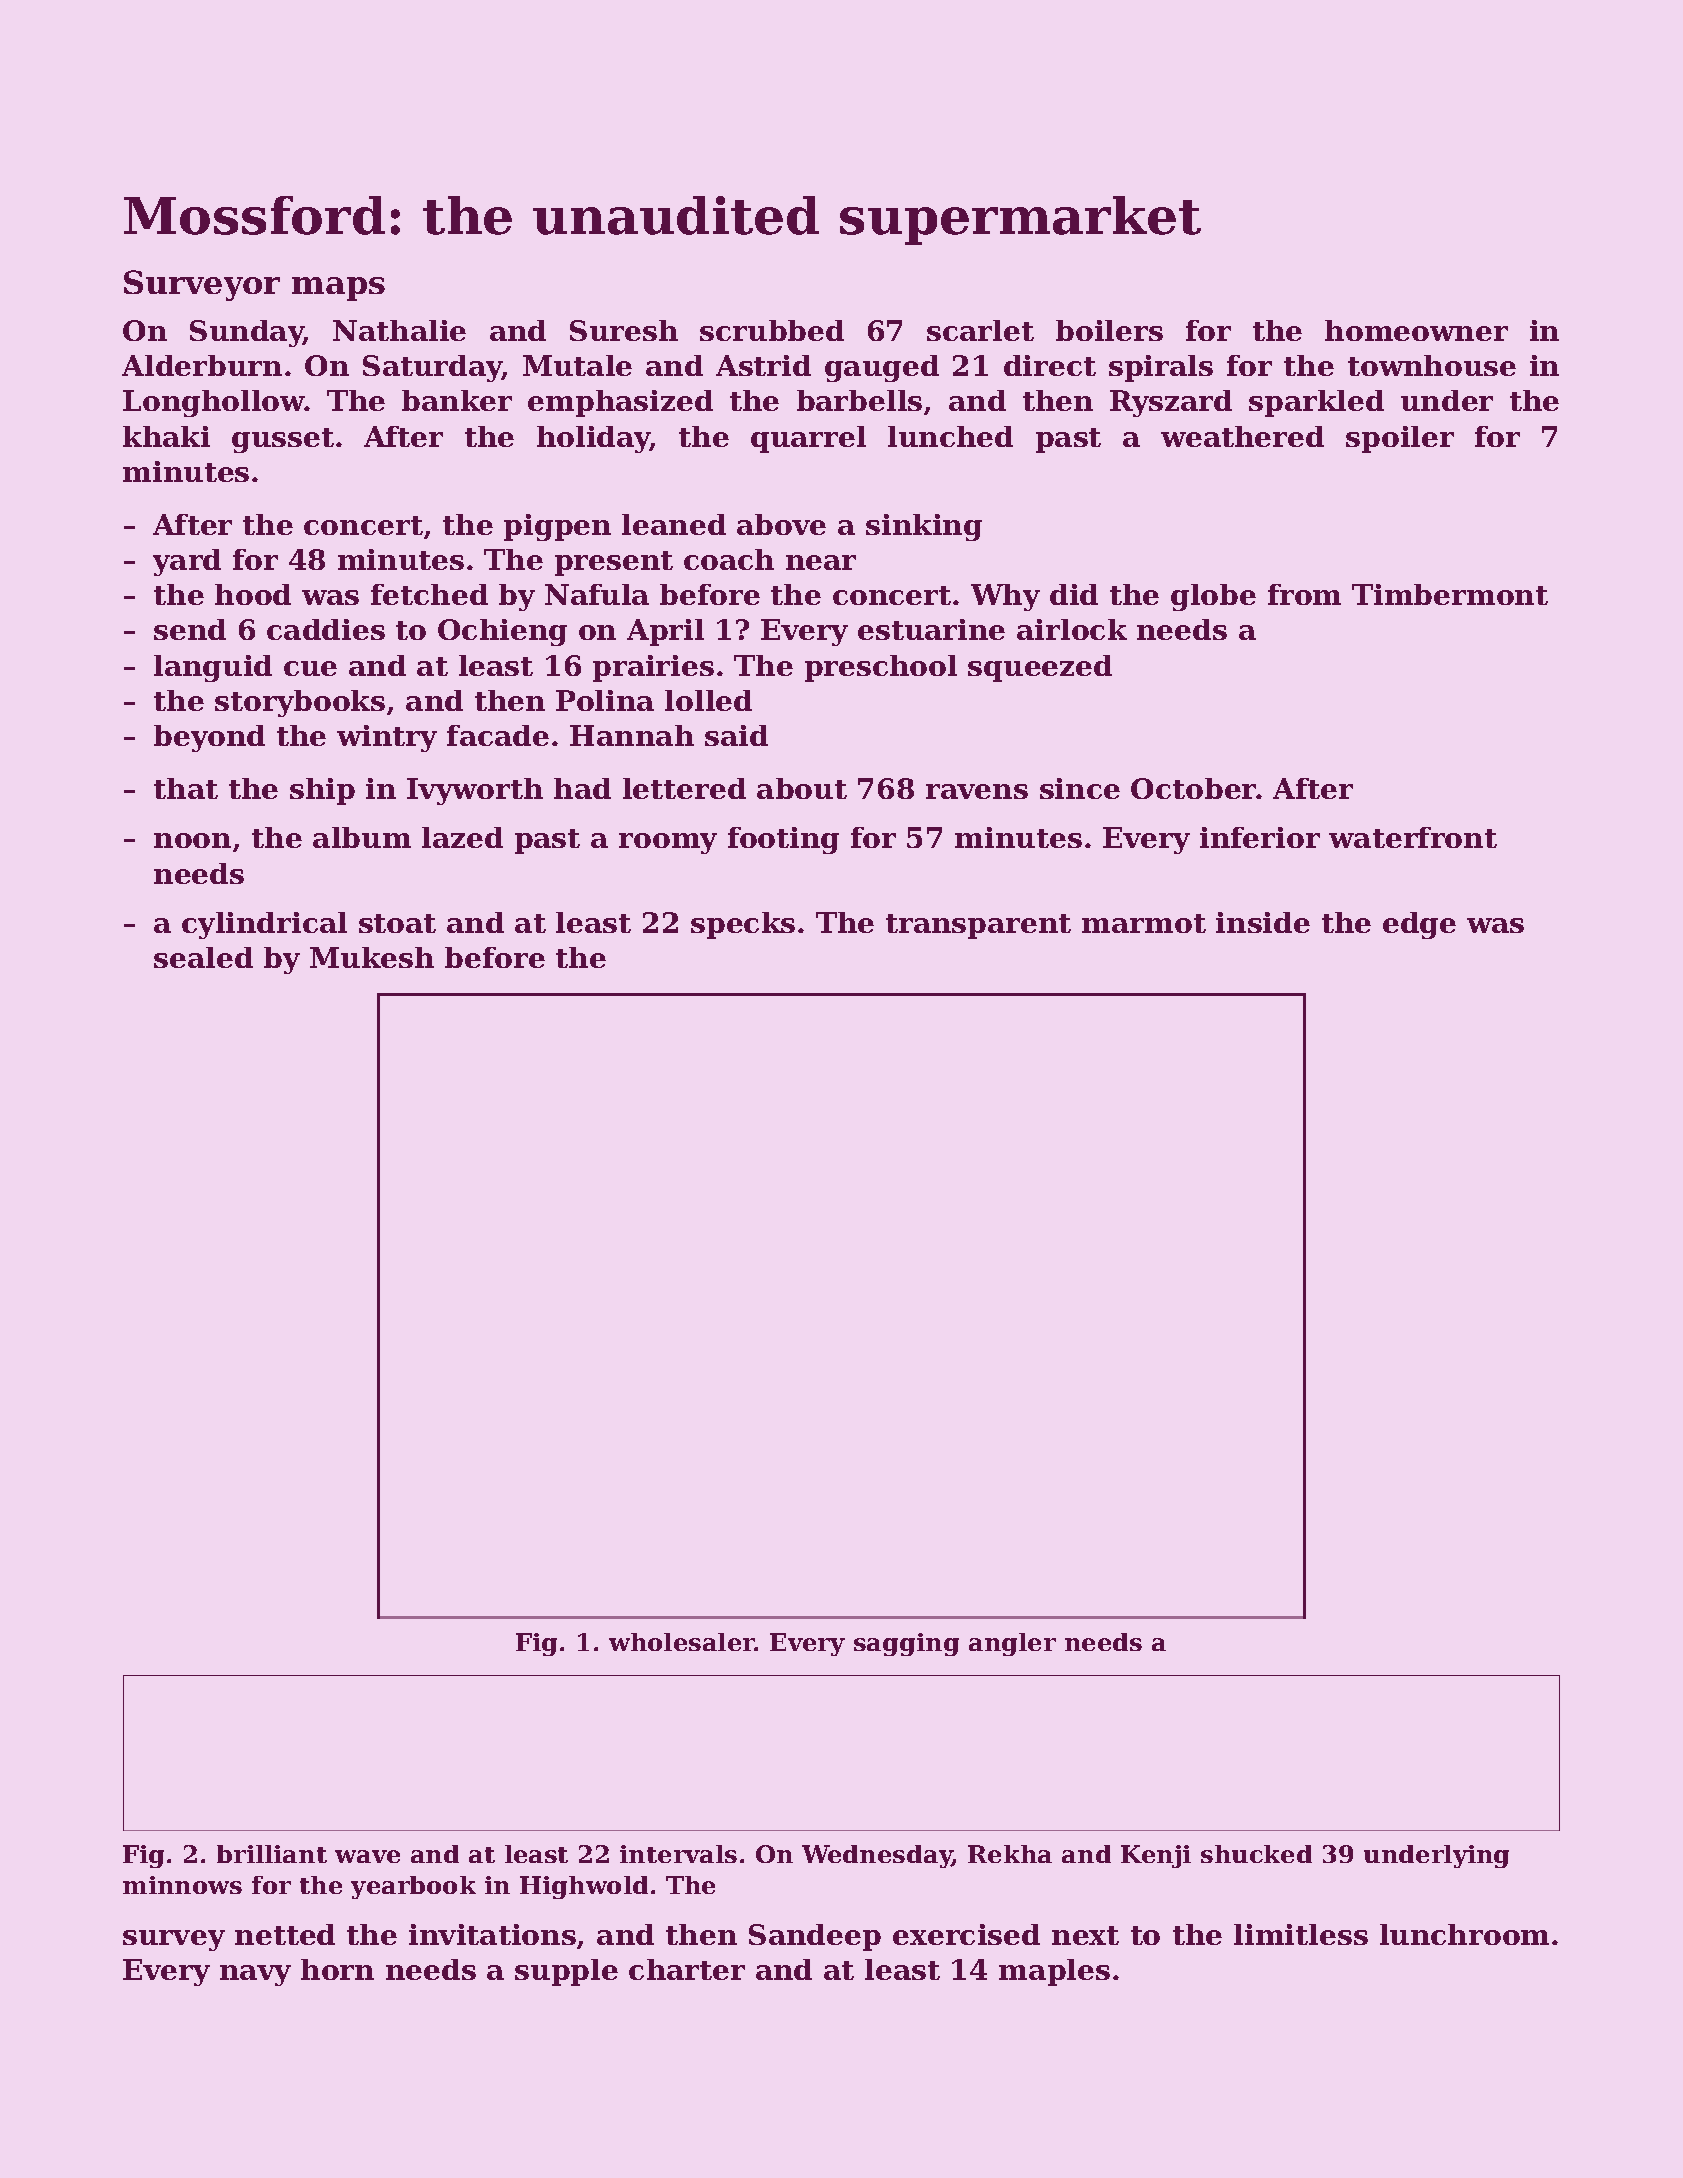 This screenshot has height=2178, width=1683. I want to click on pigpen, so click(557, 527).
